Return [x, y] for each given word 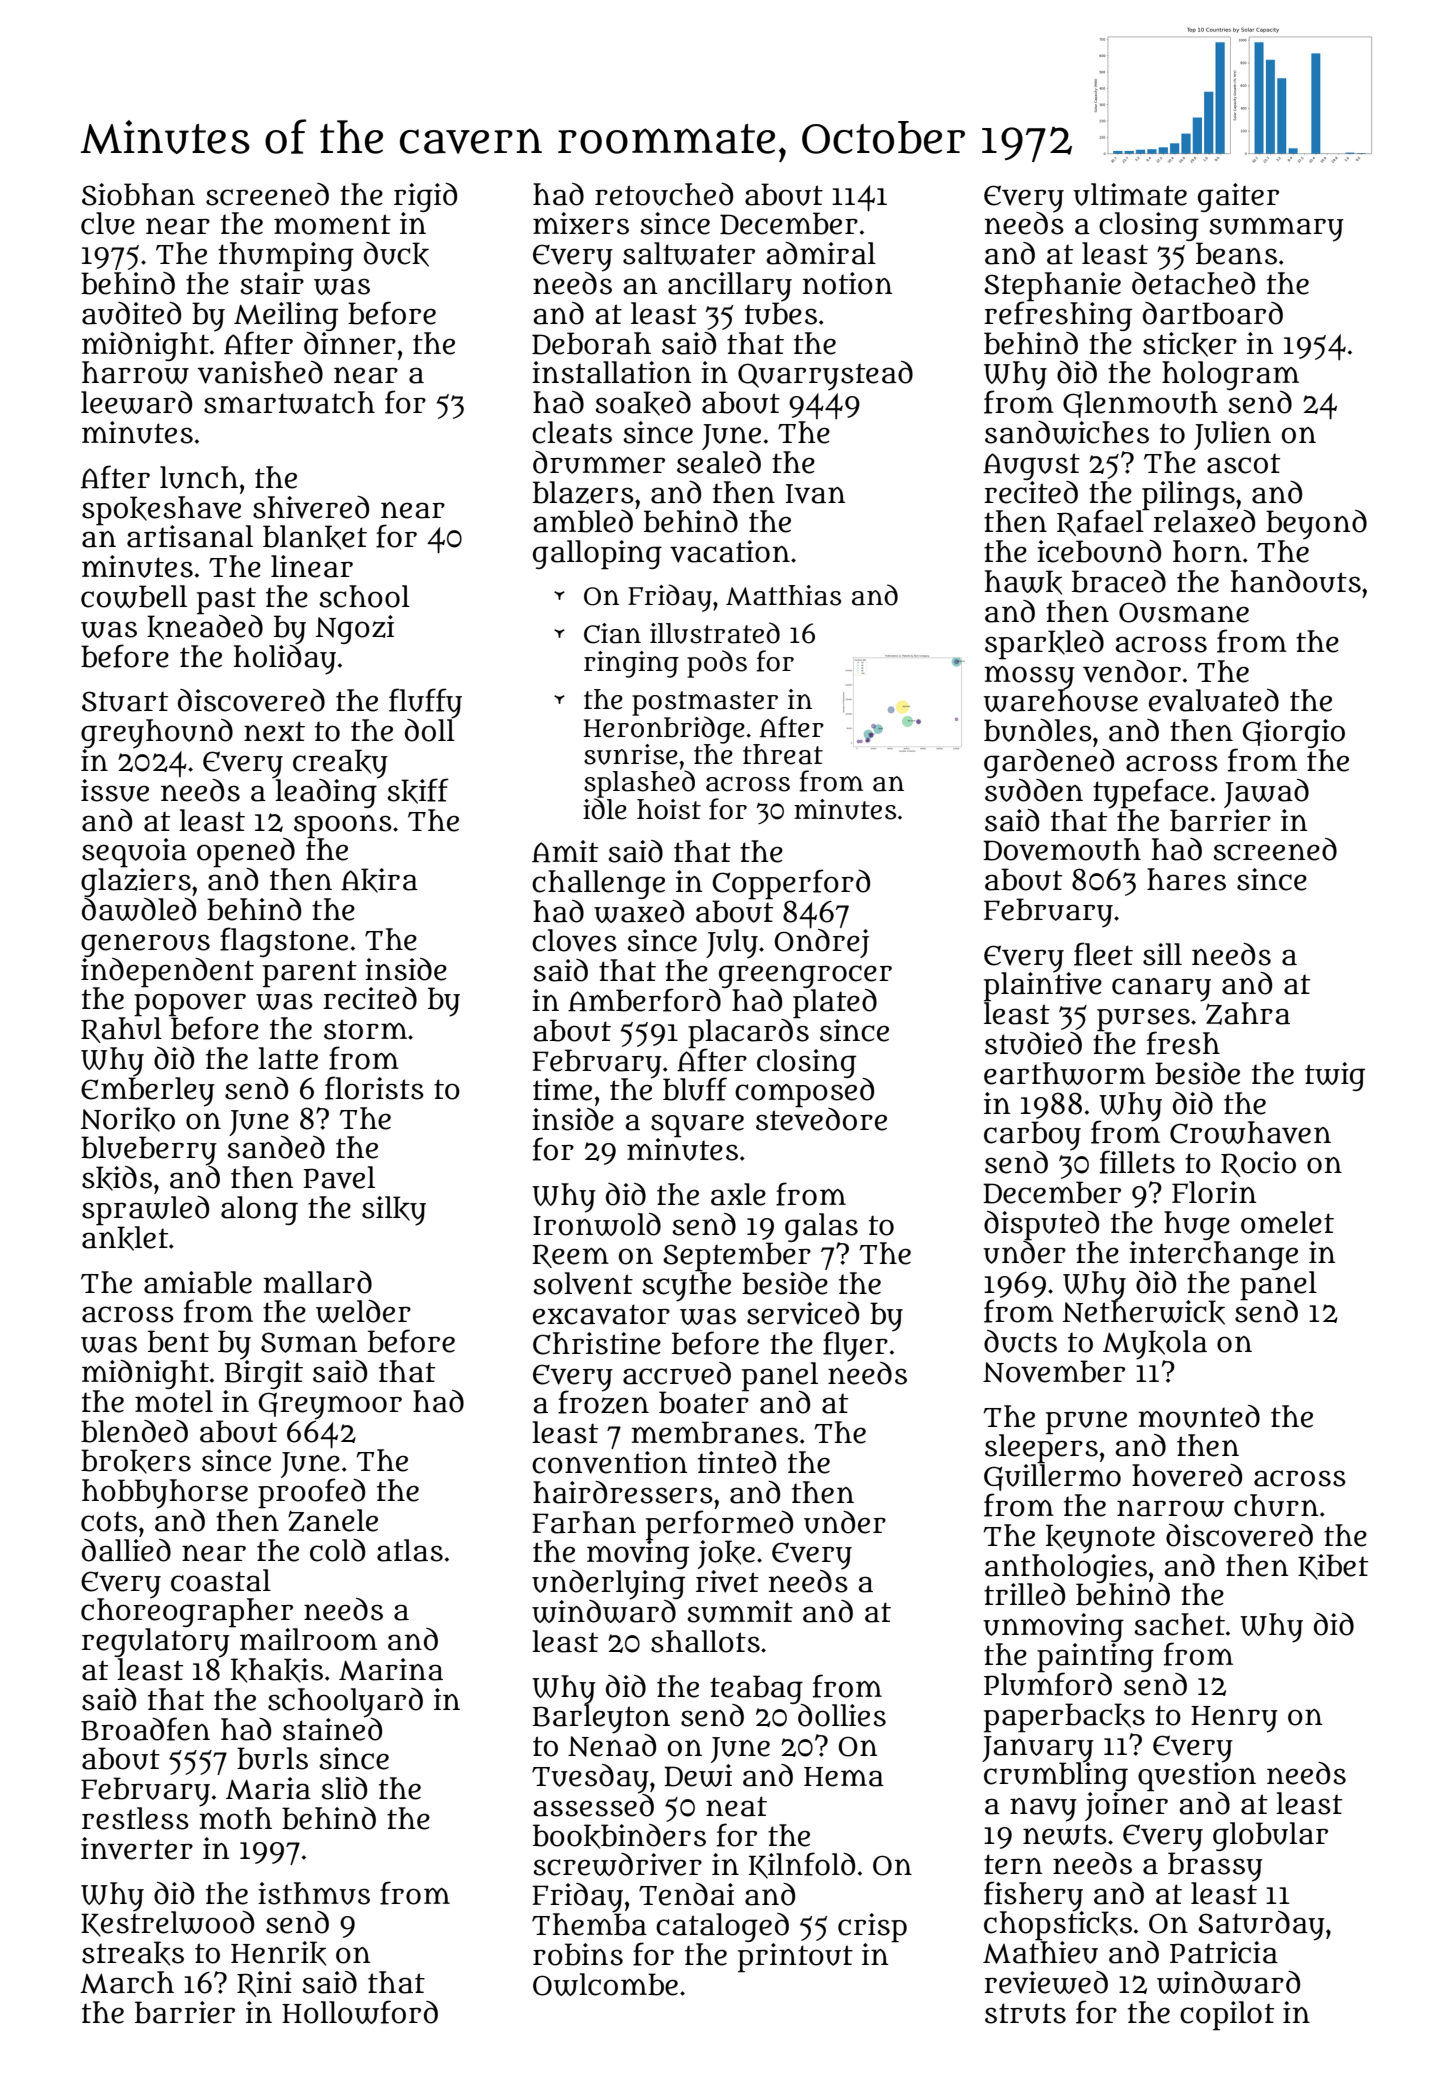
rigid [425, 197]
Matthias [783, 595]
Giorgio [1294, 733]
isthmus [314, 1893]
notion [847, 283]
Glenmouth [1140, 404]
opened [246, 852]
